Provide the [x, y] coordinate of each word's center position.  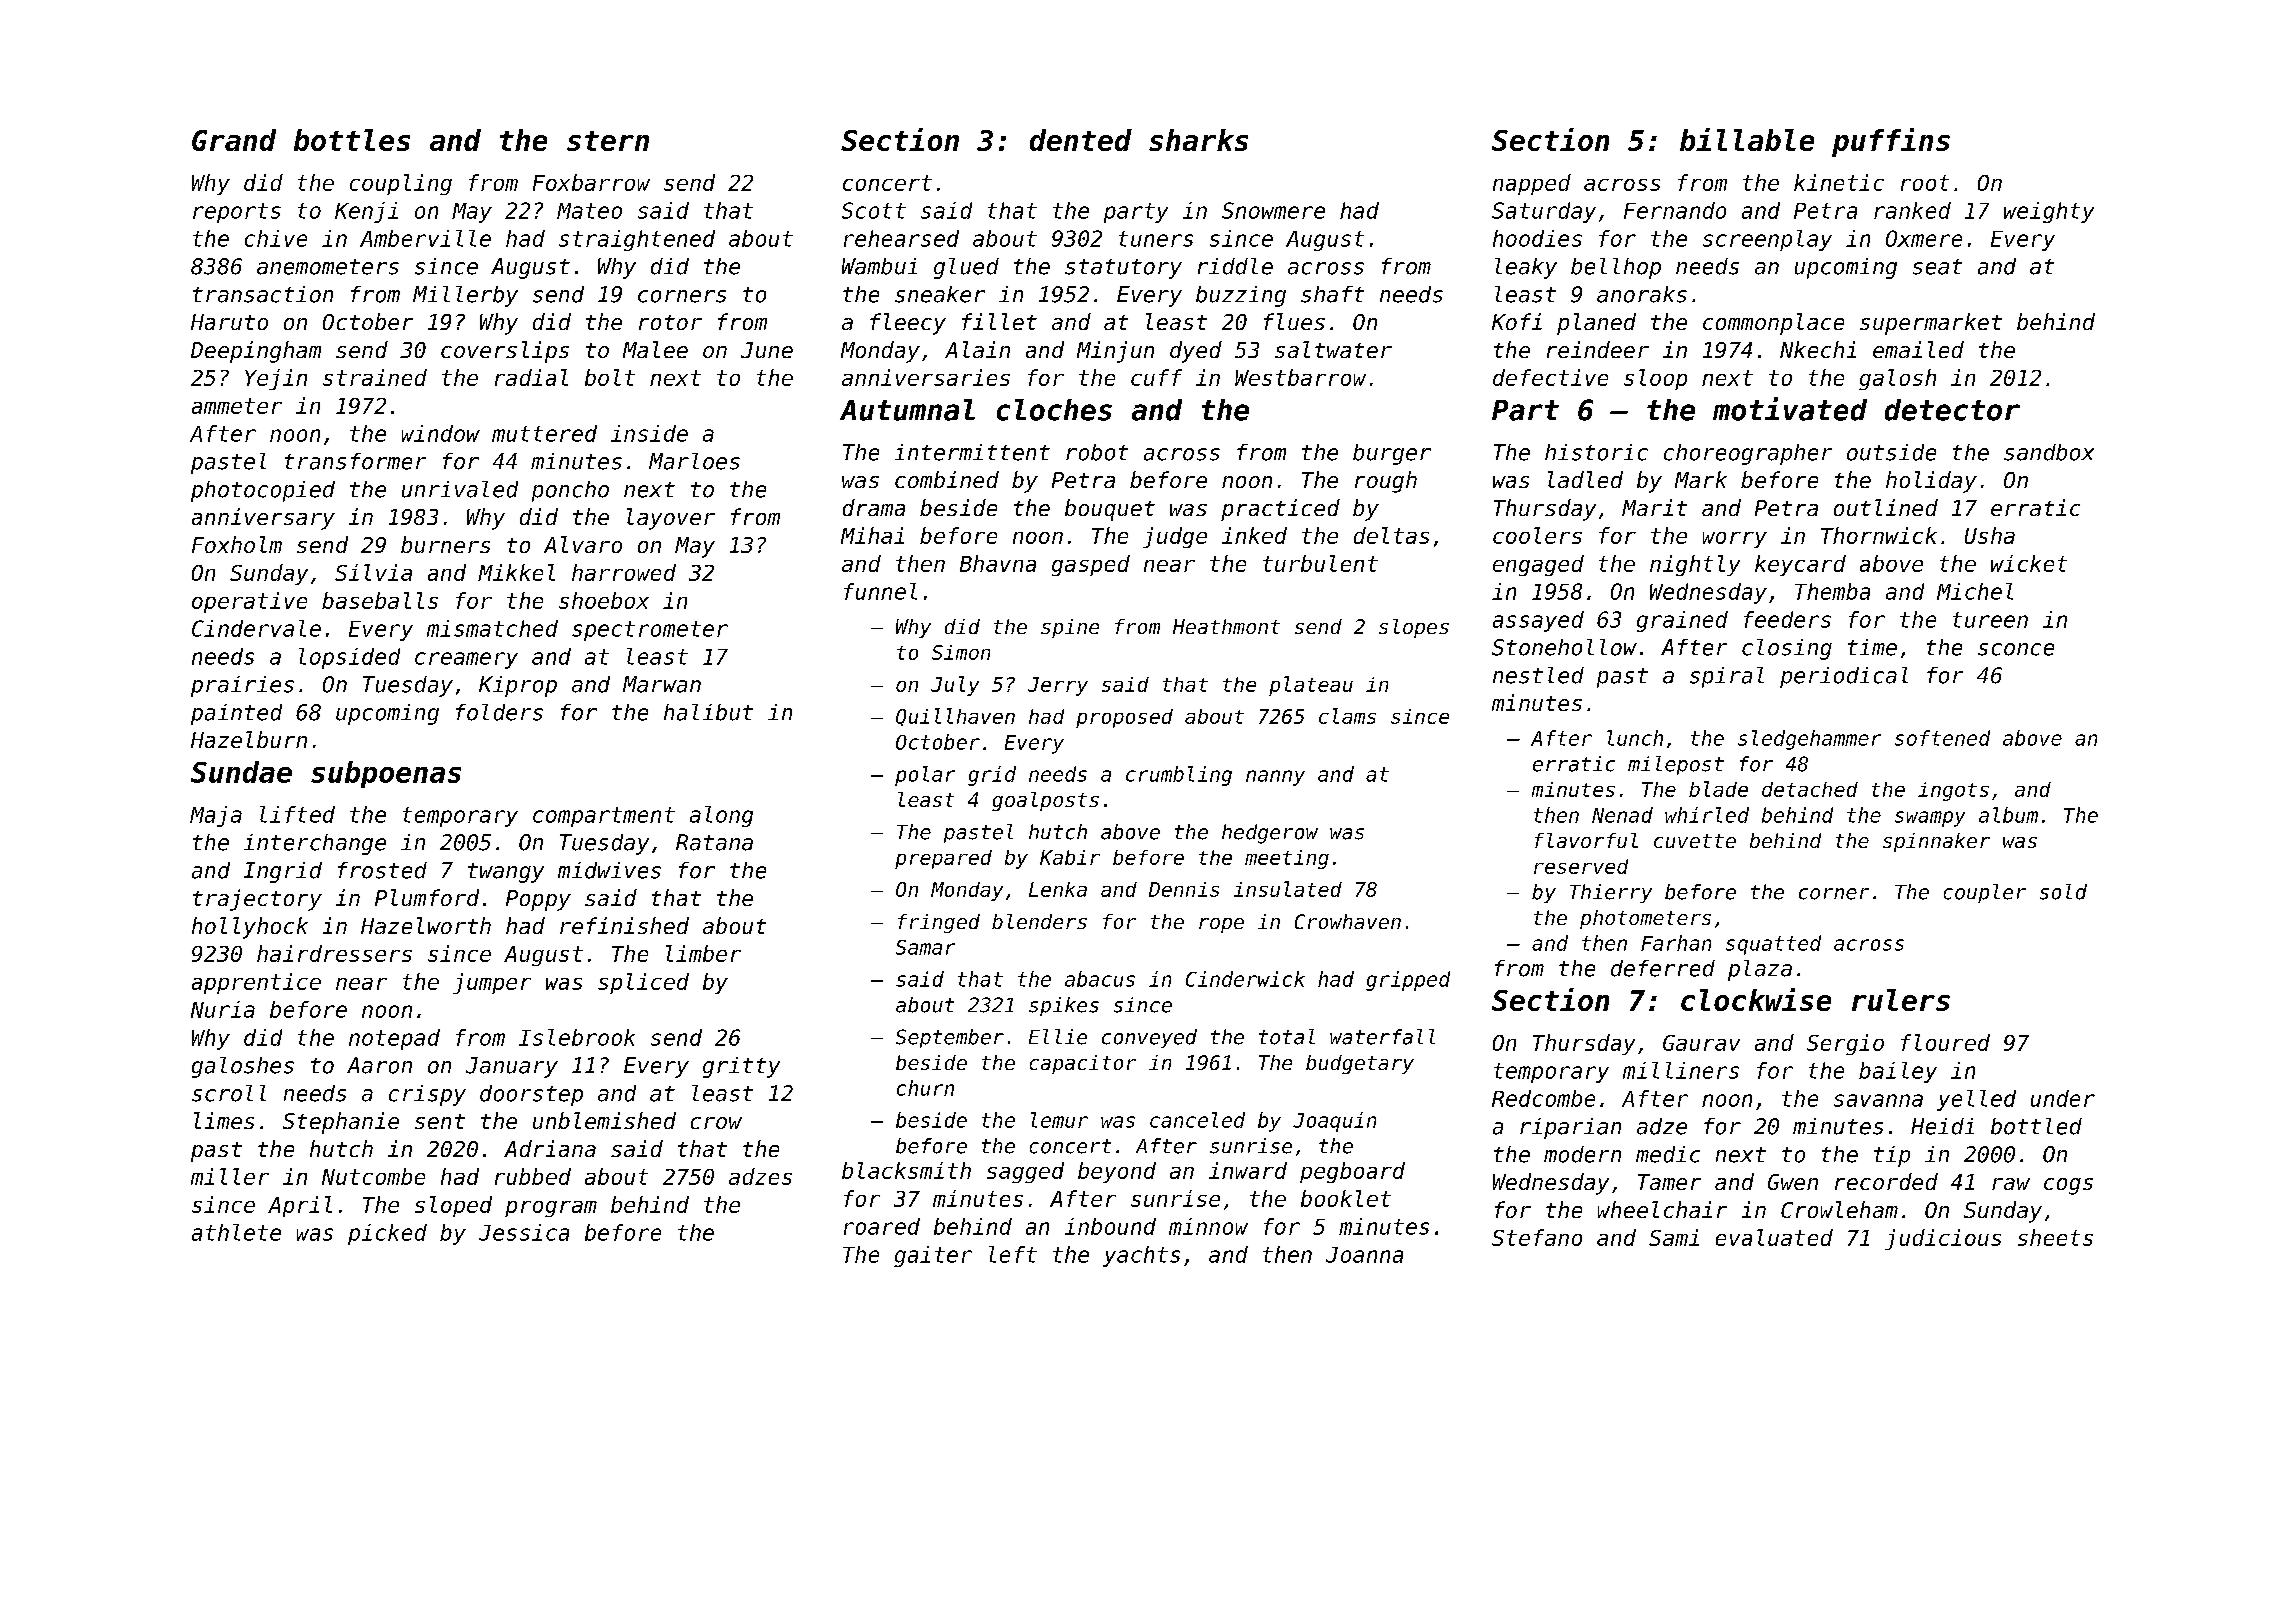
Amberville [425, 238]
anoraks [1642, 294]
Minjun [1115, 352]
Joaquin [1334, 1122]
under [2063, 1098]
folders [499, 712]
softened [1942, 738]
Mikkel [516, 572]
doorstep [531, 1095]
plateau [1311, 686]
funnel [880, 591]
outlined [1886, 507]
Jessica [524, 1232]
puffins [1891, 142]
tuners [1156, 239]
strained [375, 377]
